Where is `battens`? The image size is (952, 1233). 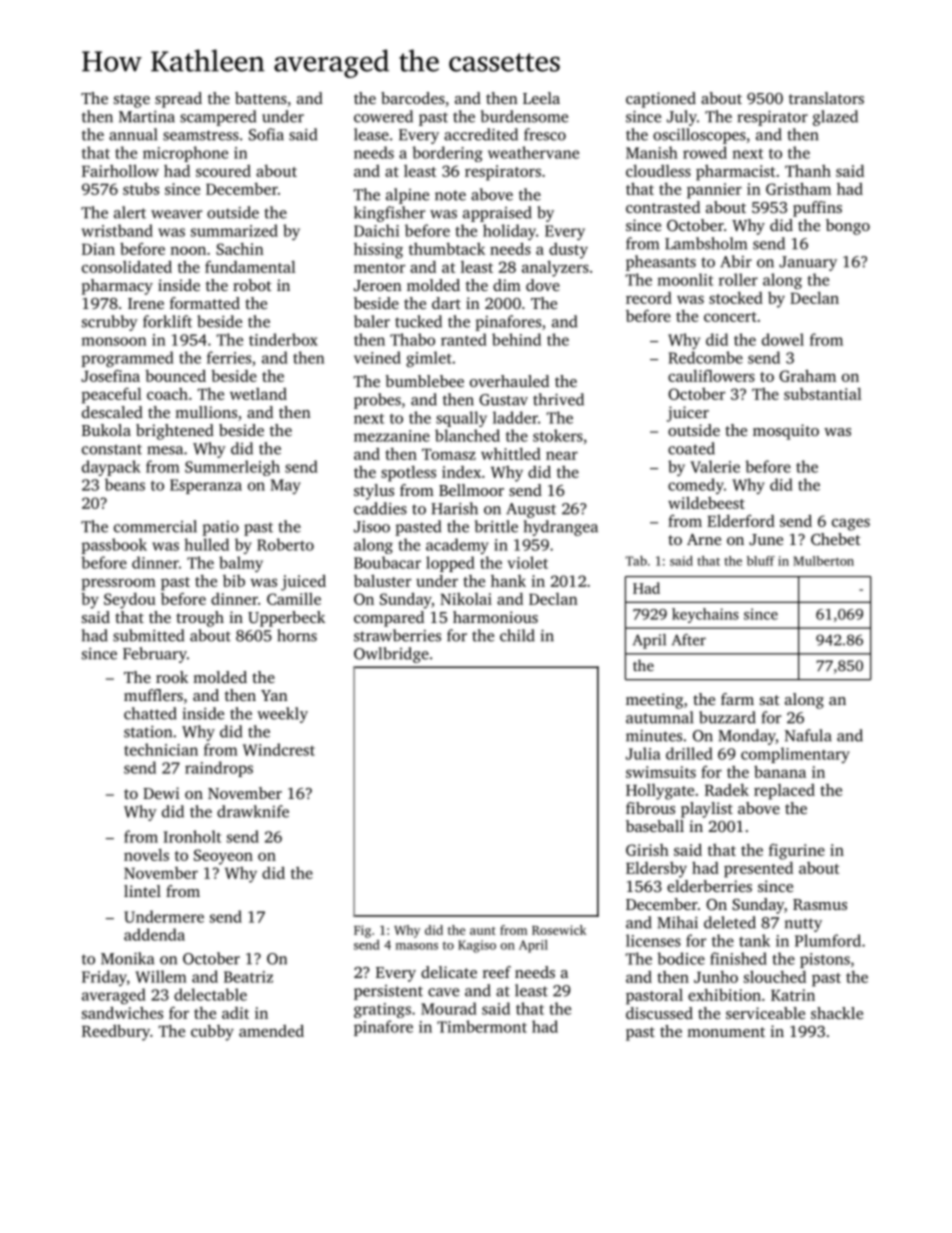 battens is located at coordinates (261, 98).
